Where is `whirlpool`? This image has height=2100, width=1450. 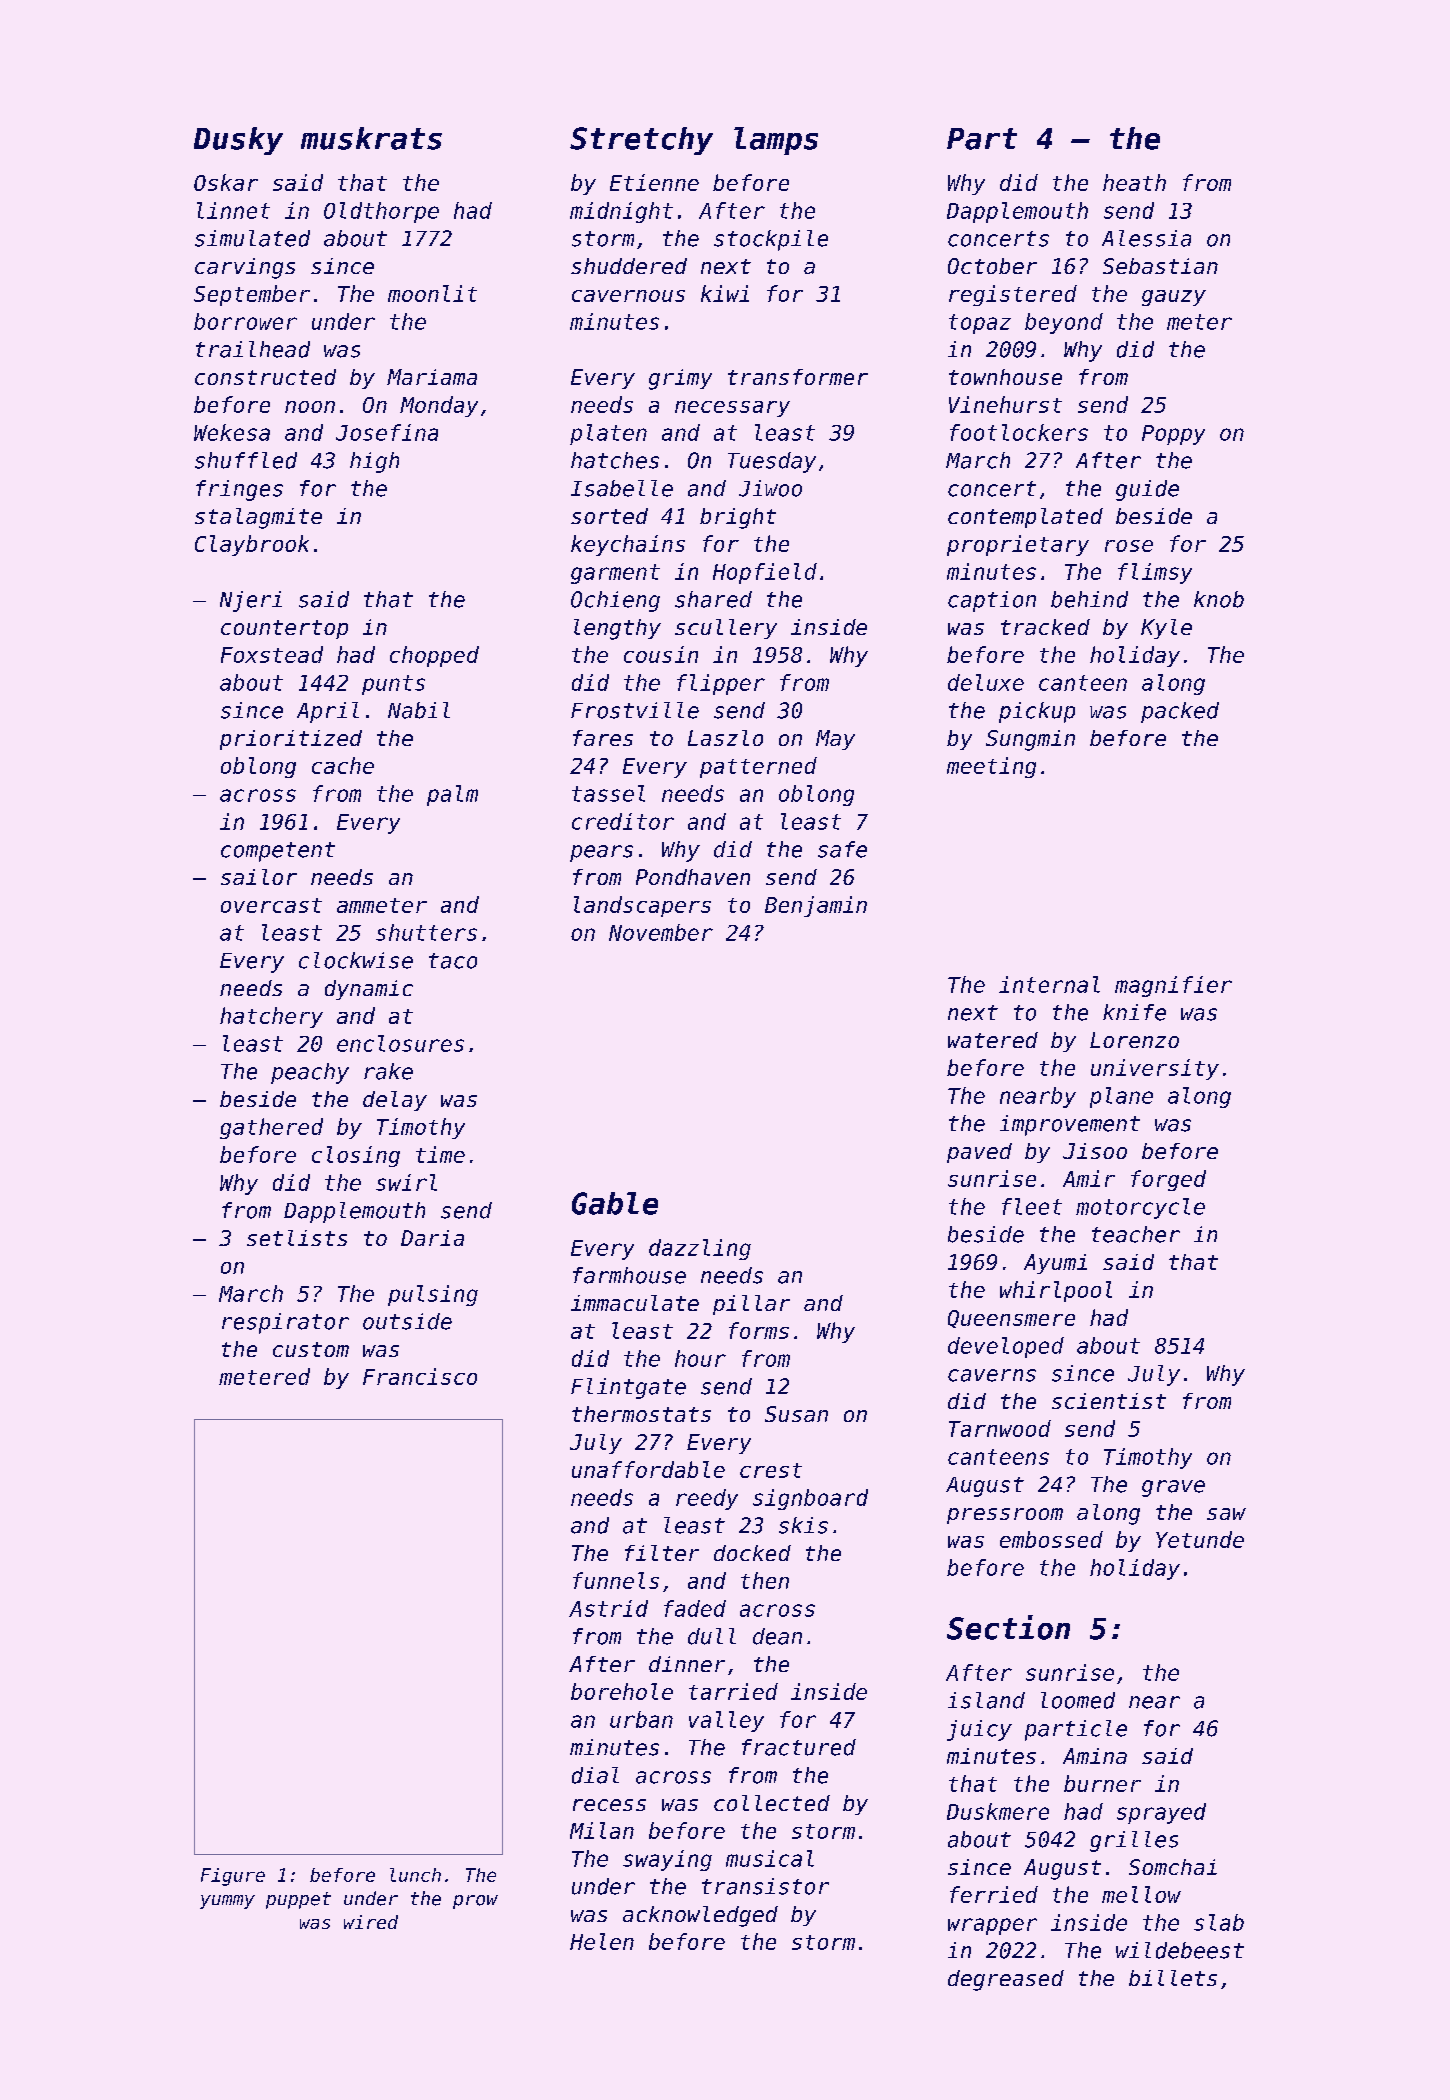
whirlpool is located at coordinates (1056, 1291).
